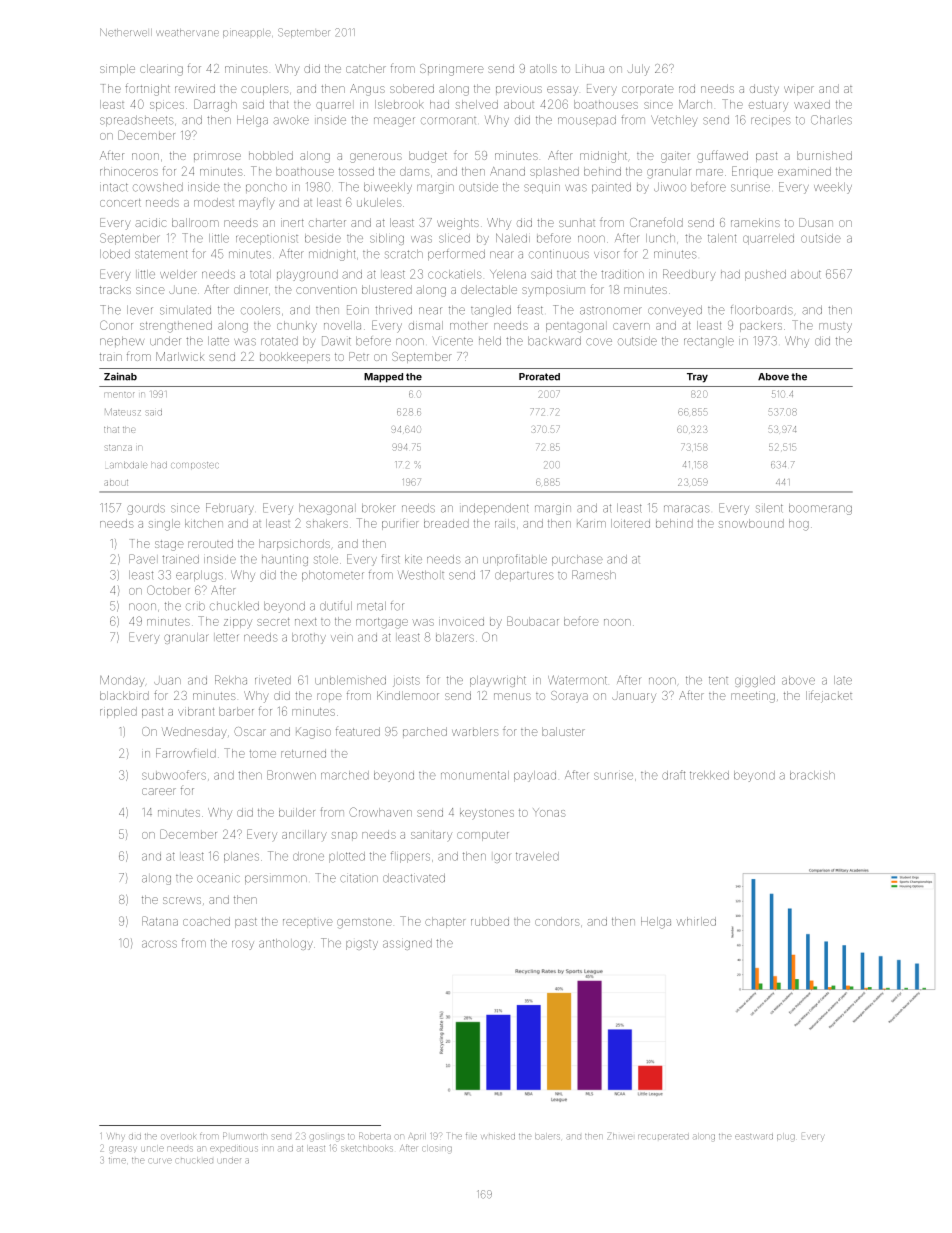 Image resolution: width=952 pixels, height=1233 pixels. Describe the element at coordinates (406, 681) in the page. I see `joists` at that location.
